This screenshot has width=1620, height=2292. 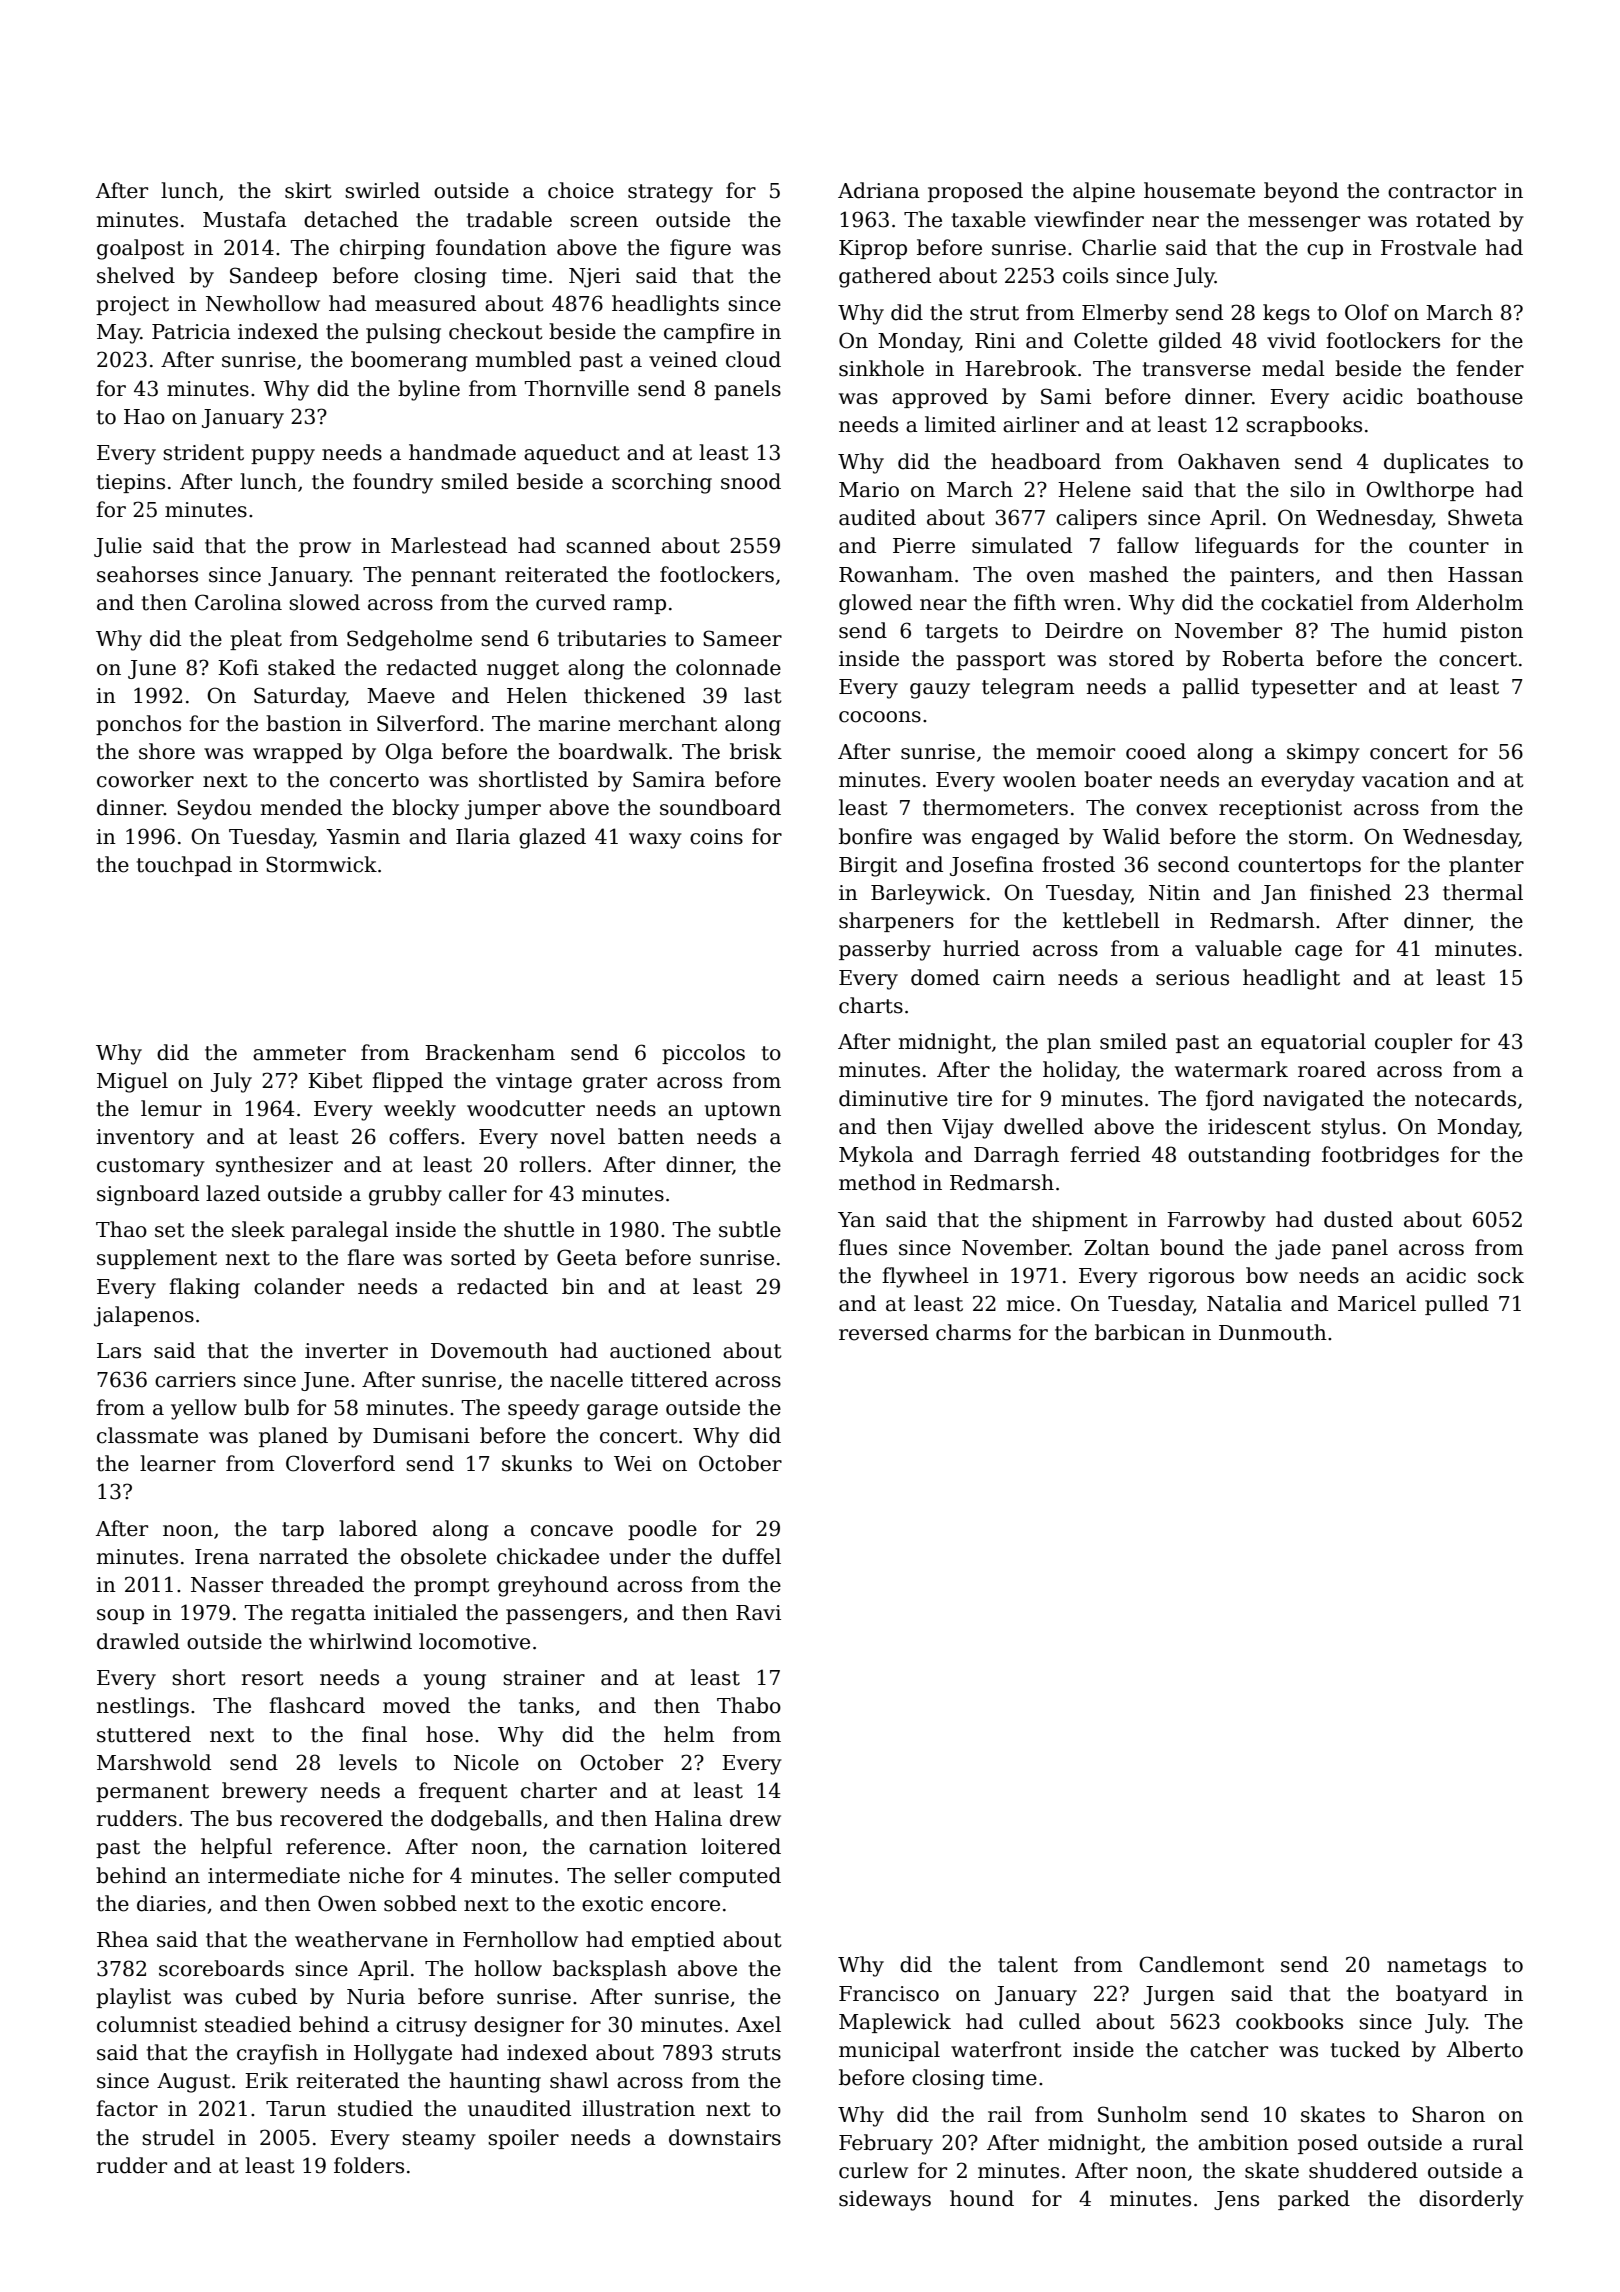 What do you see at coordinates (1273, 1332) in the screenshot?
I see `Dunmouth` at bounding box center [1273, 1332].
